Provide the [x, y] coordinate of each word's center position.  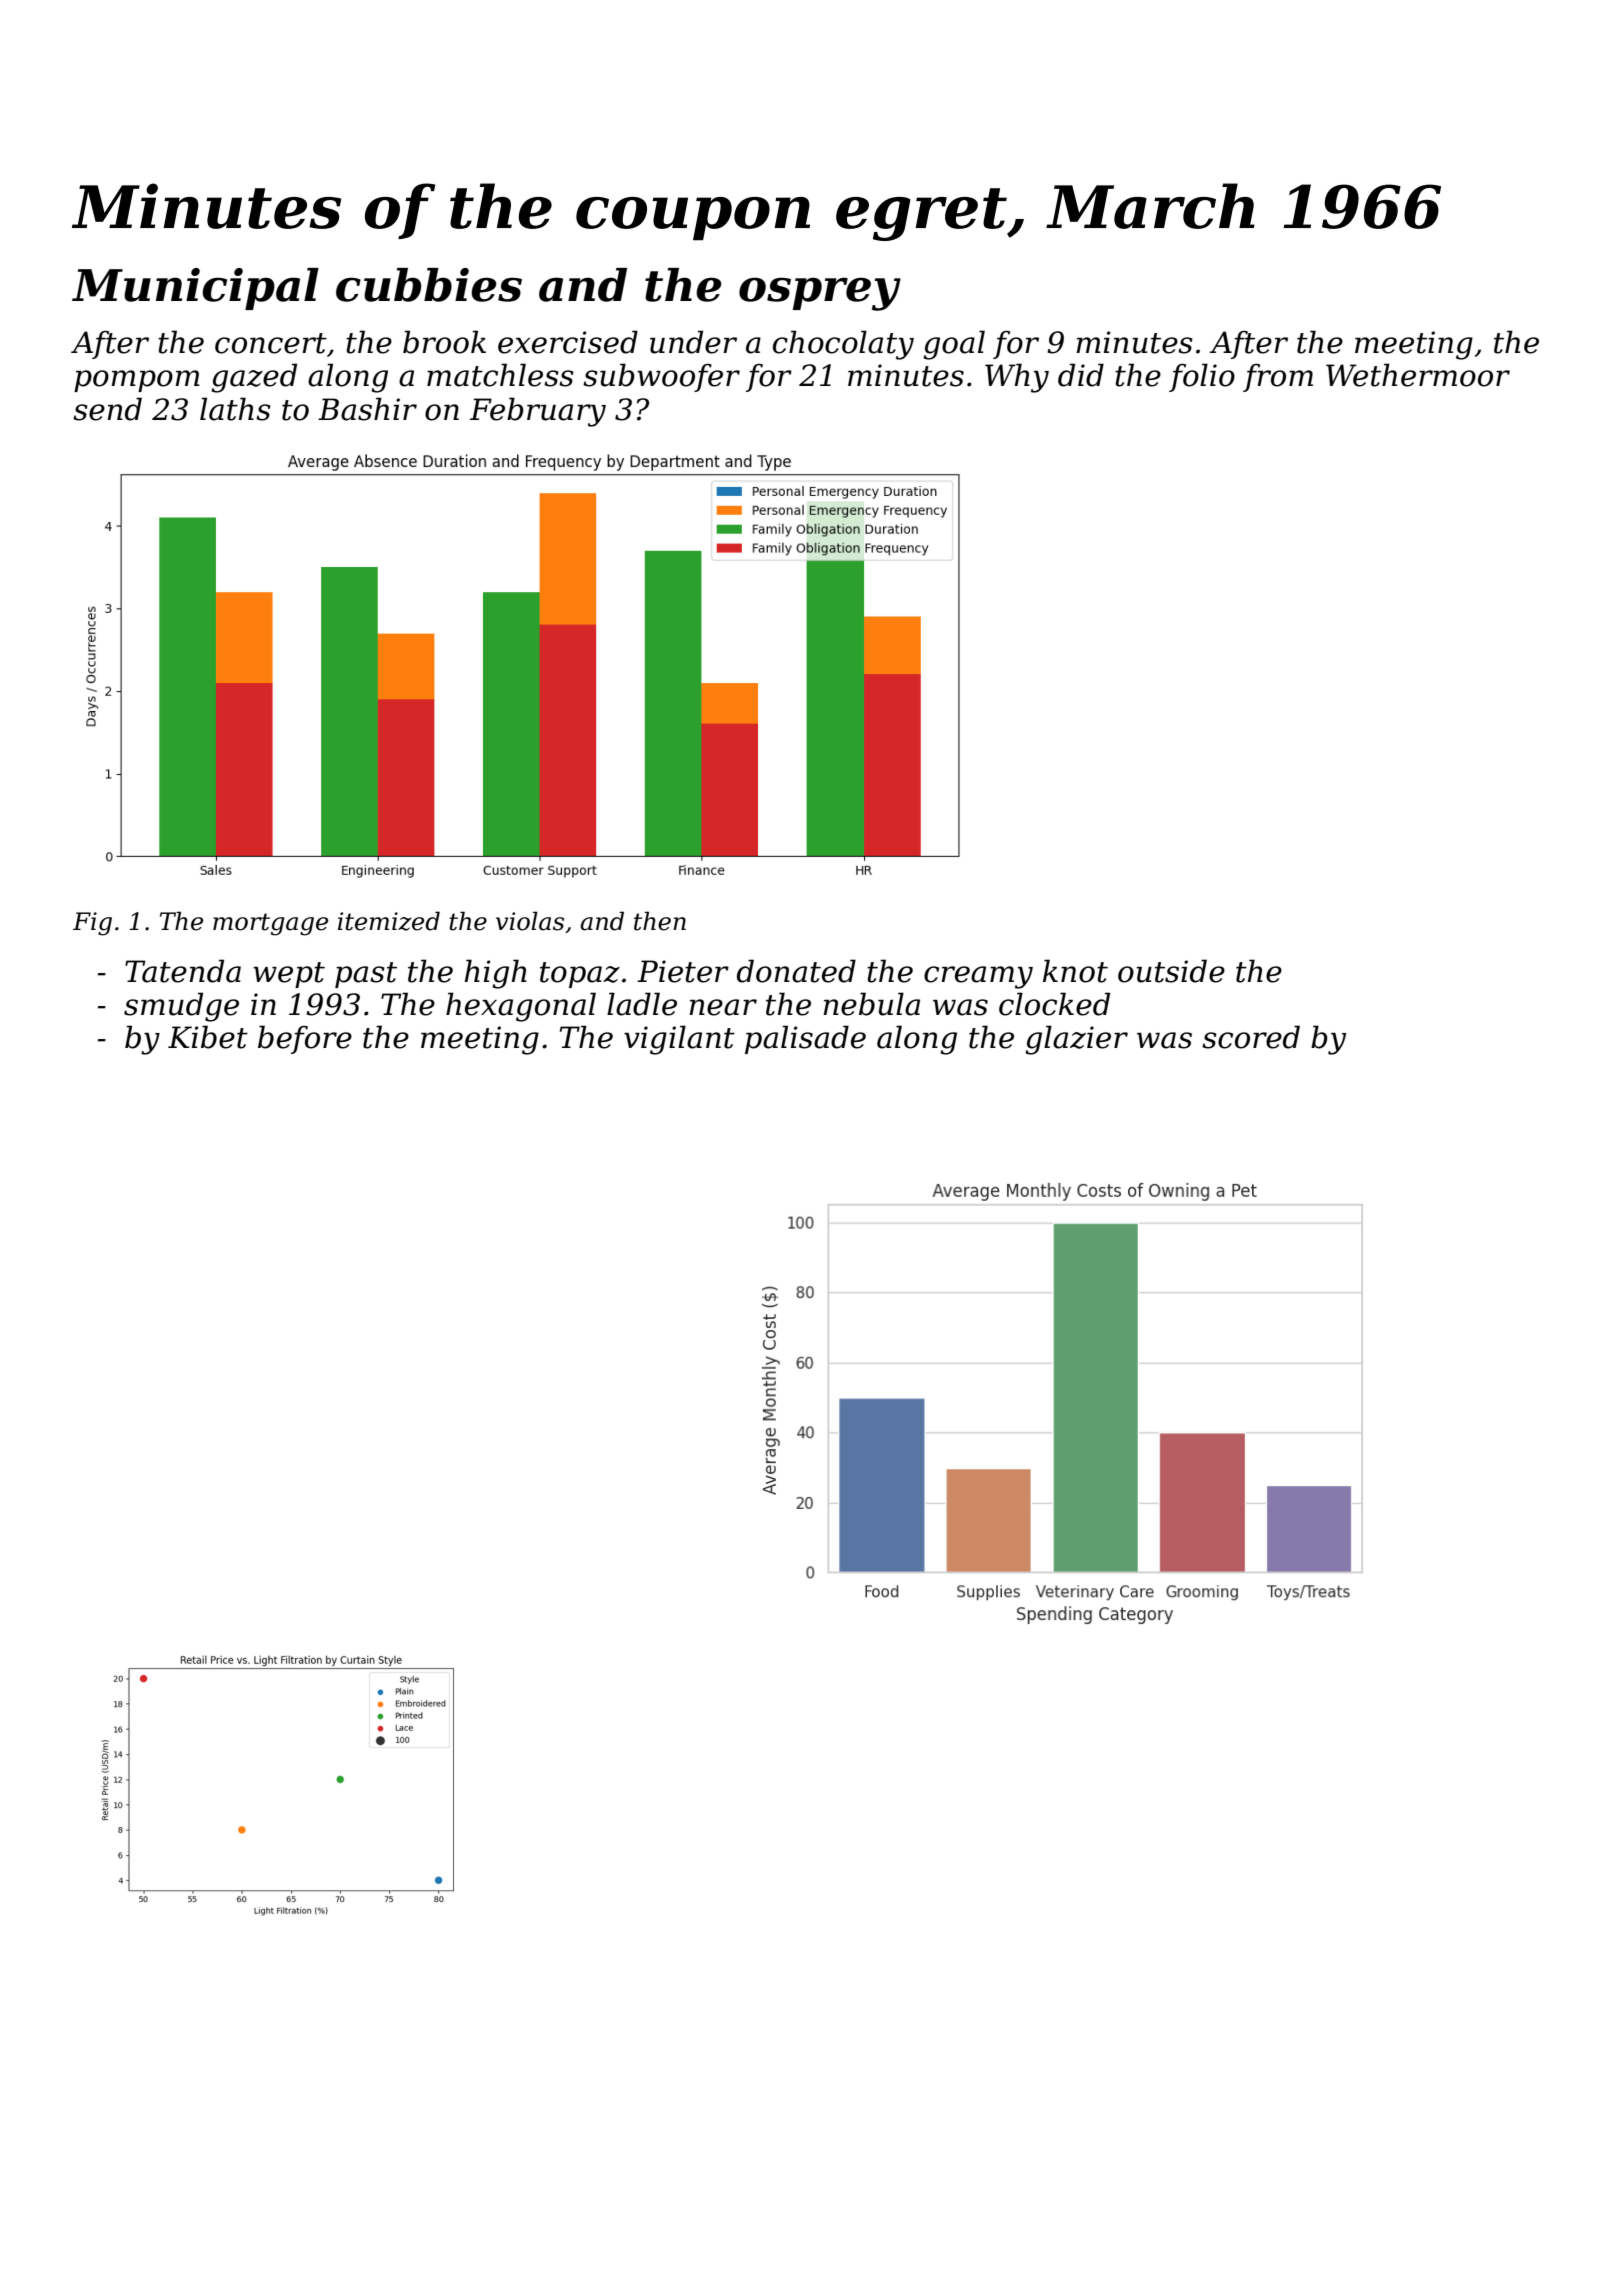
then [660, 921]
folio [1202, 377]
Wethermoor [1418, 375]
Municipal [195, 289]
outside [1171, 971]
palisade [805, 1039]
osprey [820, 294]
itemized [389, 921]
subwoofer [661, 377]
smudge [181, 1007]
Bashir [367, 409]
